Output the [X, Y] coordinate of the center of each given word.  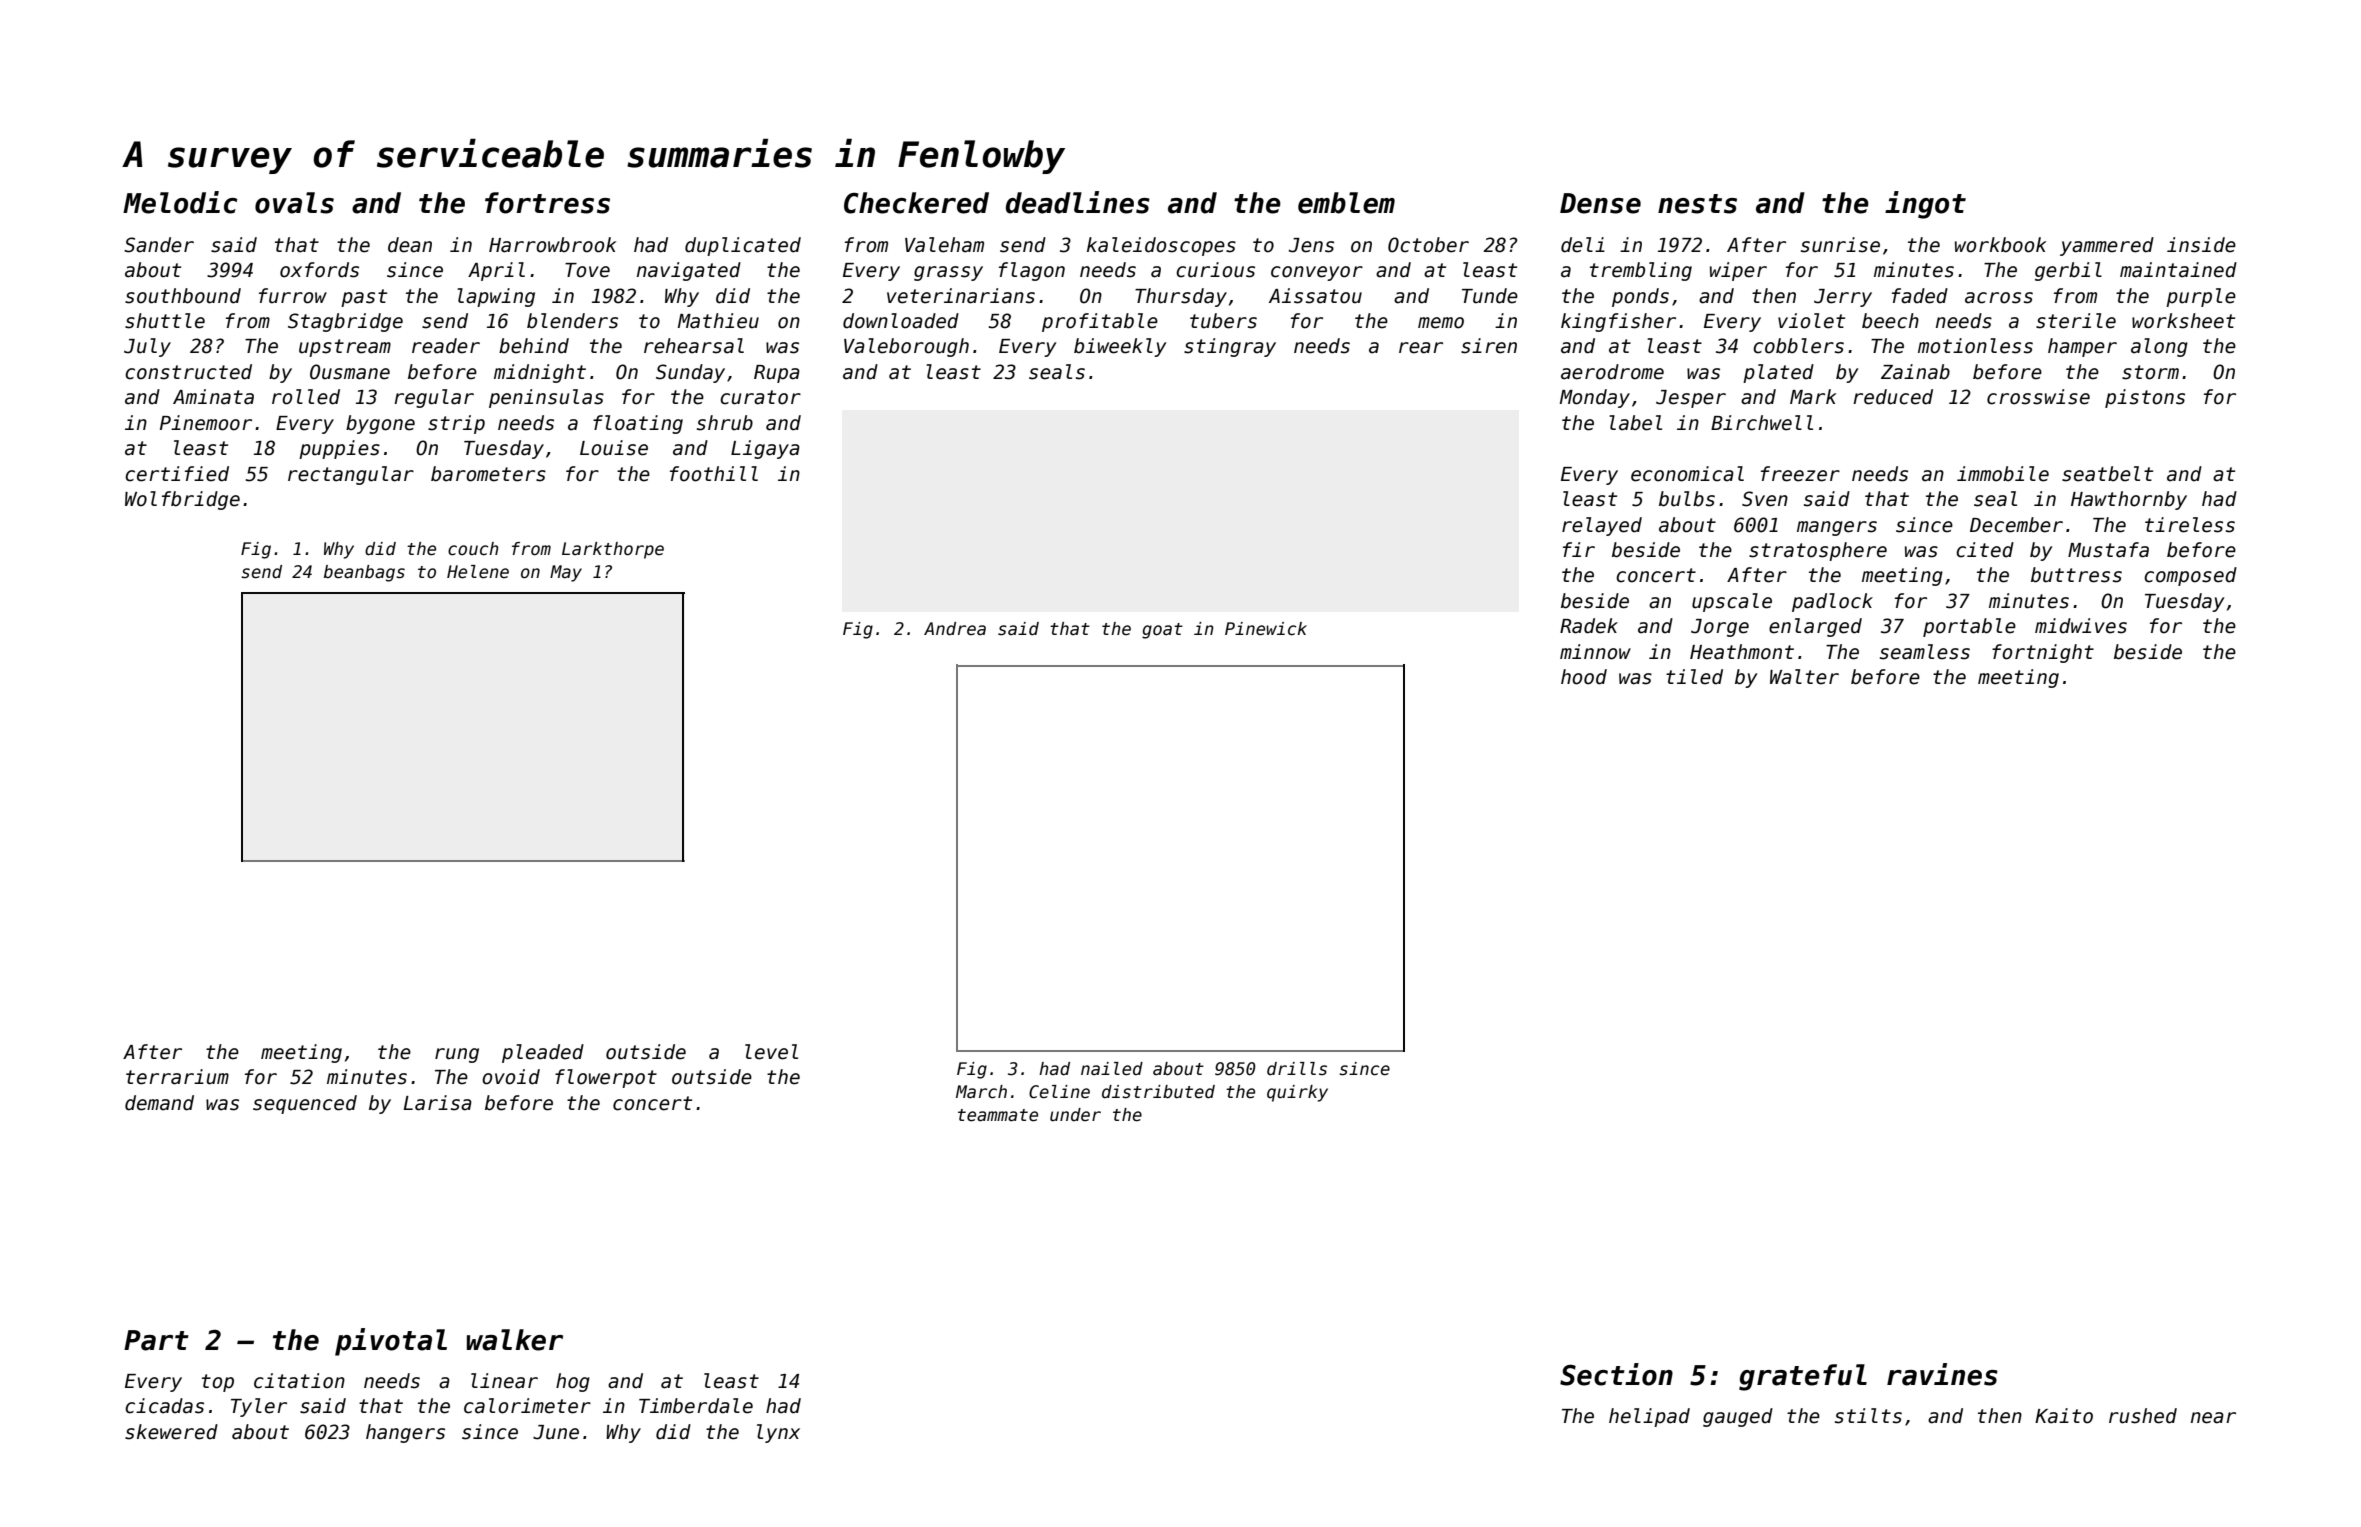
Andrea [955, 629]
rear [1421, 348]
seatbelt [2107, 474]
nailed [1112, 1069]
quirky [1297, 1093]
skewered [171, 1432]
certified [177, 474]
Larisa [437, 1103]
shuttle [165, 321]
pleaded [543, 1053]
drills [1297, 1069]
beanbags [364, 573]
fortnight [2043, 653]
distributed [1158, 1092]
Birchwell [1762, 423]
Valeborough [906, 347]
